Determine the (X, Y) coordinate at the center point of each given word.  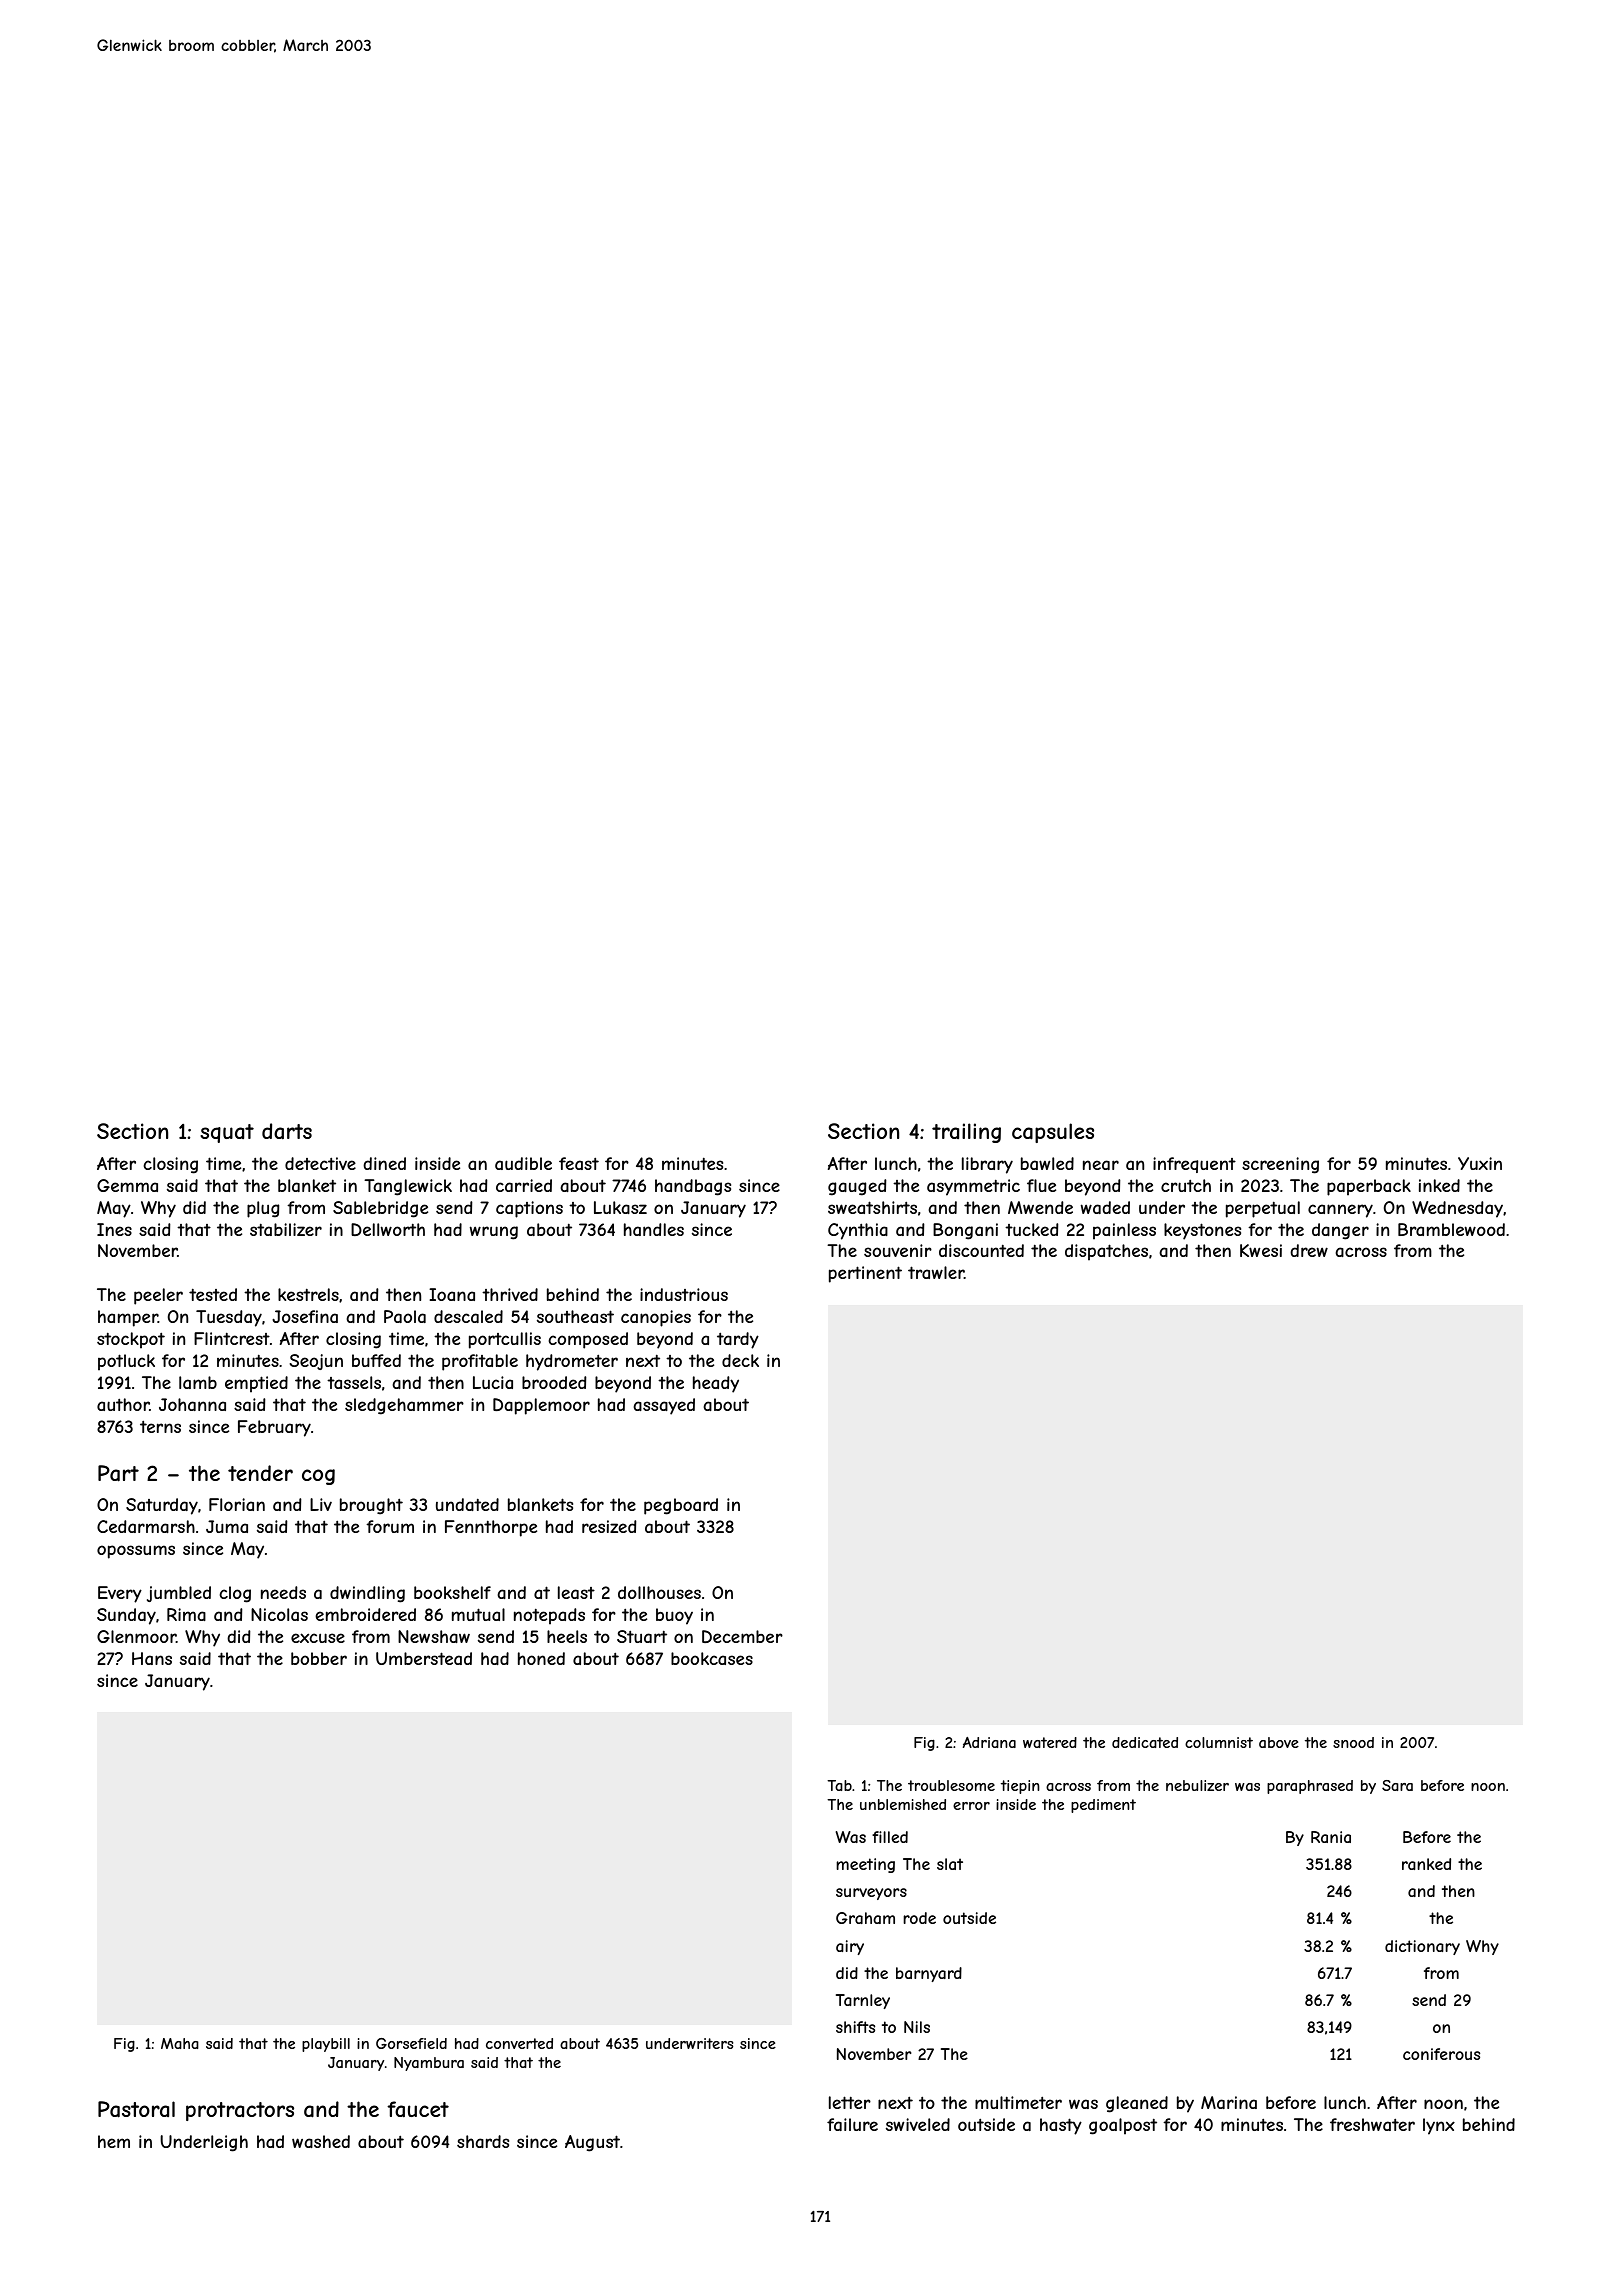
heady (716, 1384)
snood (1353, 1742)
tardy (738, 1340)
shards (483, 2141)
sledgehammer (404, 1406)
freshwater (1372, 2124)
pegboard (681, 1506)
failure (852, 2124)
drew (1309, 1250)
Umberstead (424, 1658)
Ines (114, 1229)
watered (1050, 1742)
